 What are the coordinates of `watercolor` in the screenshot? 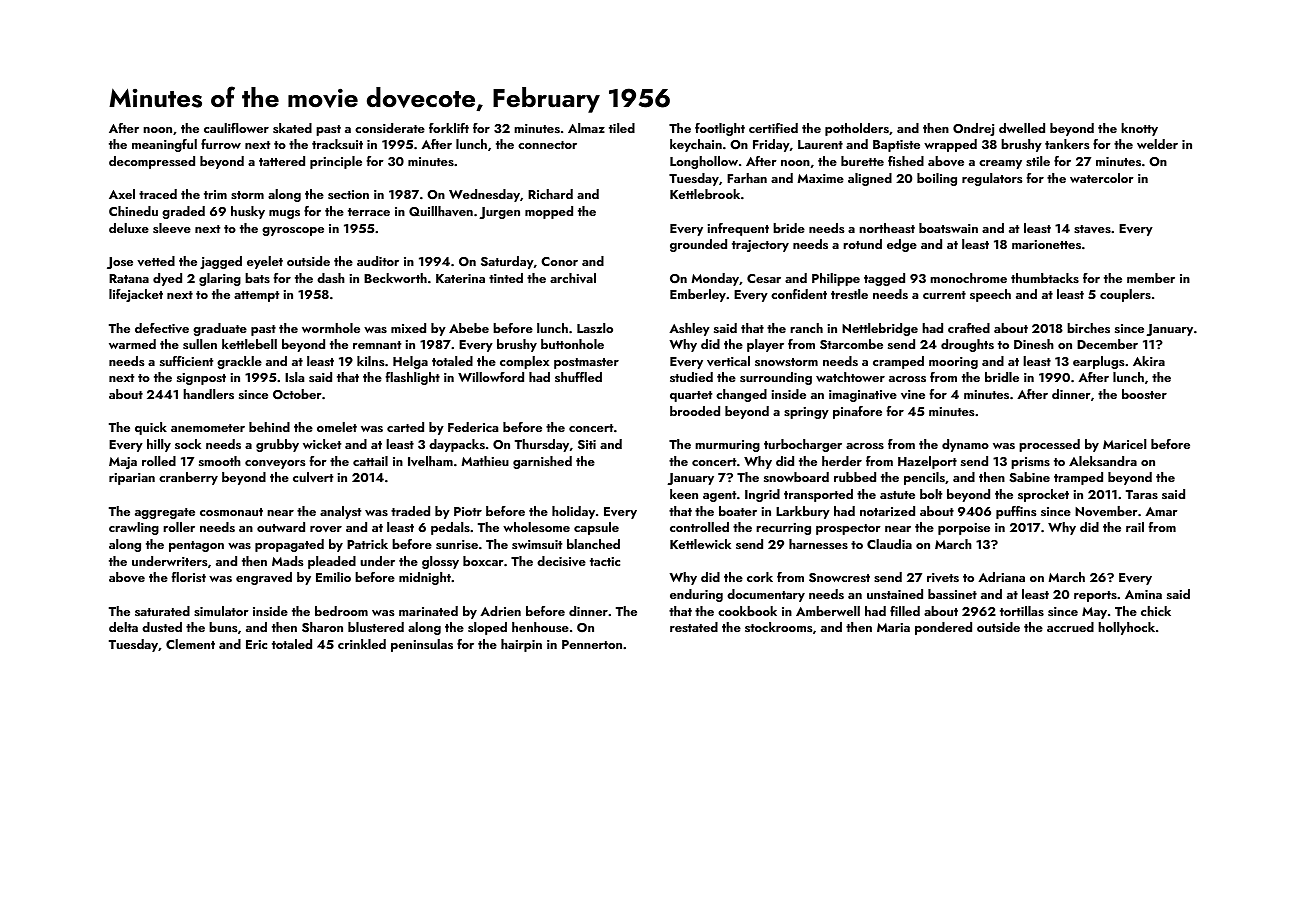 It's located at (1102, 178).
